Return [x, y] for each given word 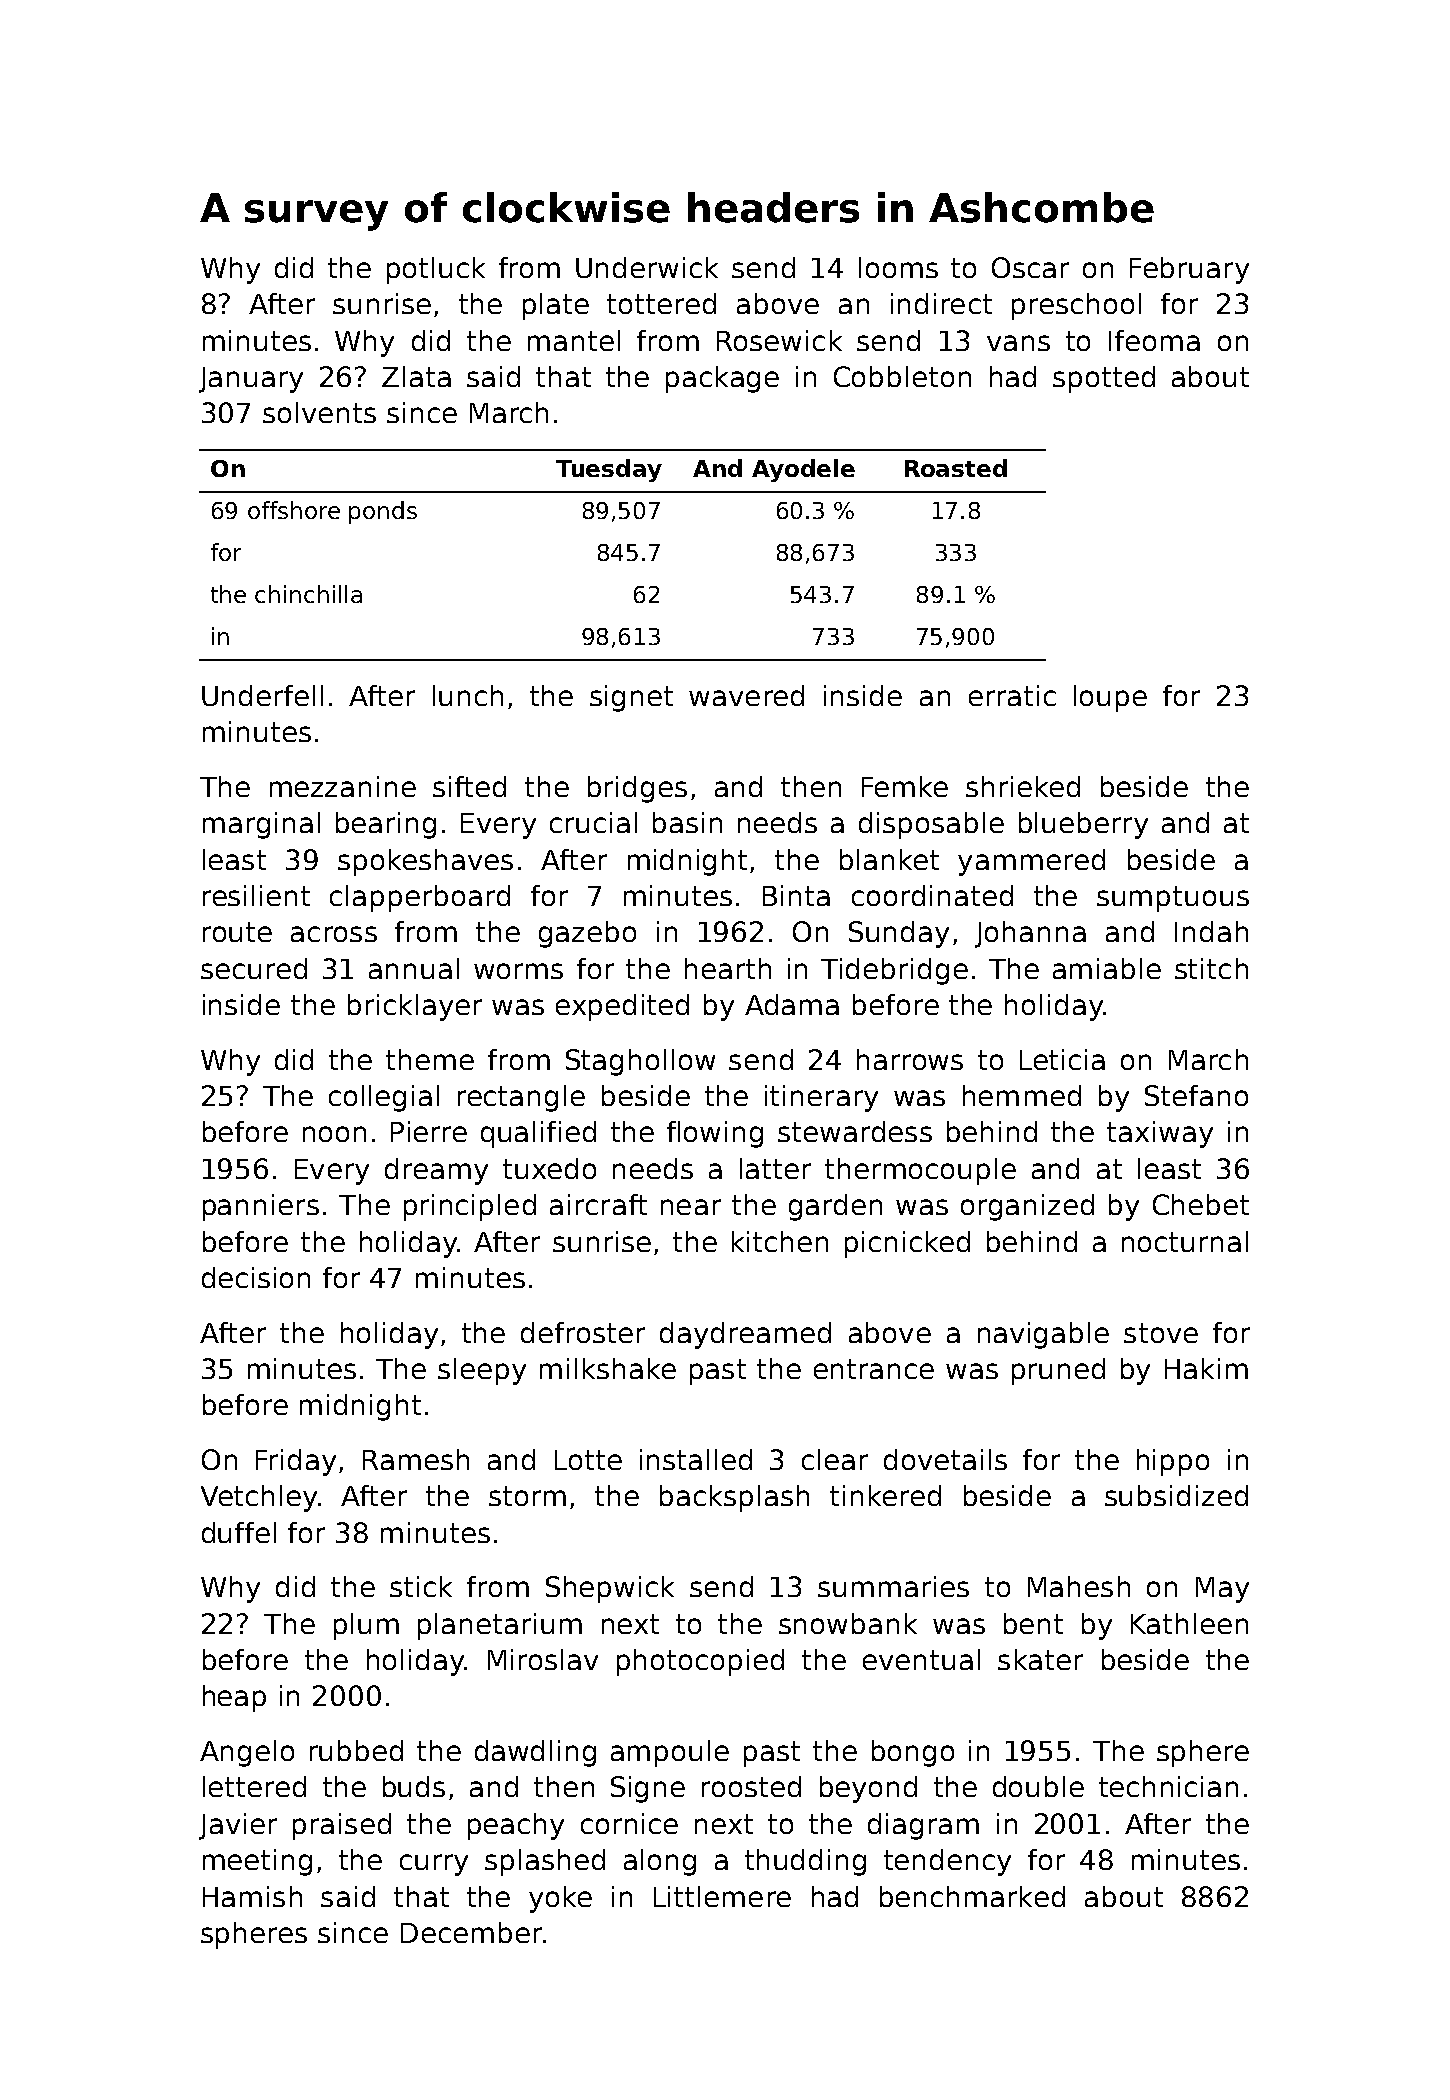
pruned [1058, 1371]
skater [1040, 1659]
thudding [805, 1862]
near [691, 1207]
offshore [294, 510]
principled [470, 1207]
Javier [238, 1826]
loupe [1110, 698]
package [722, 379]
